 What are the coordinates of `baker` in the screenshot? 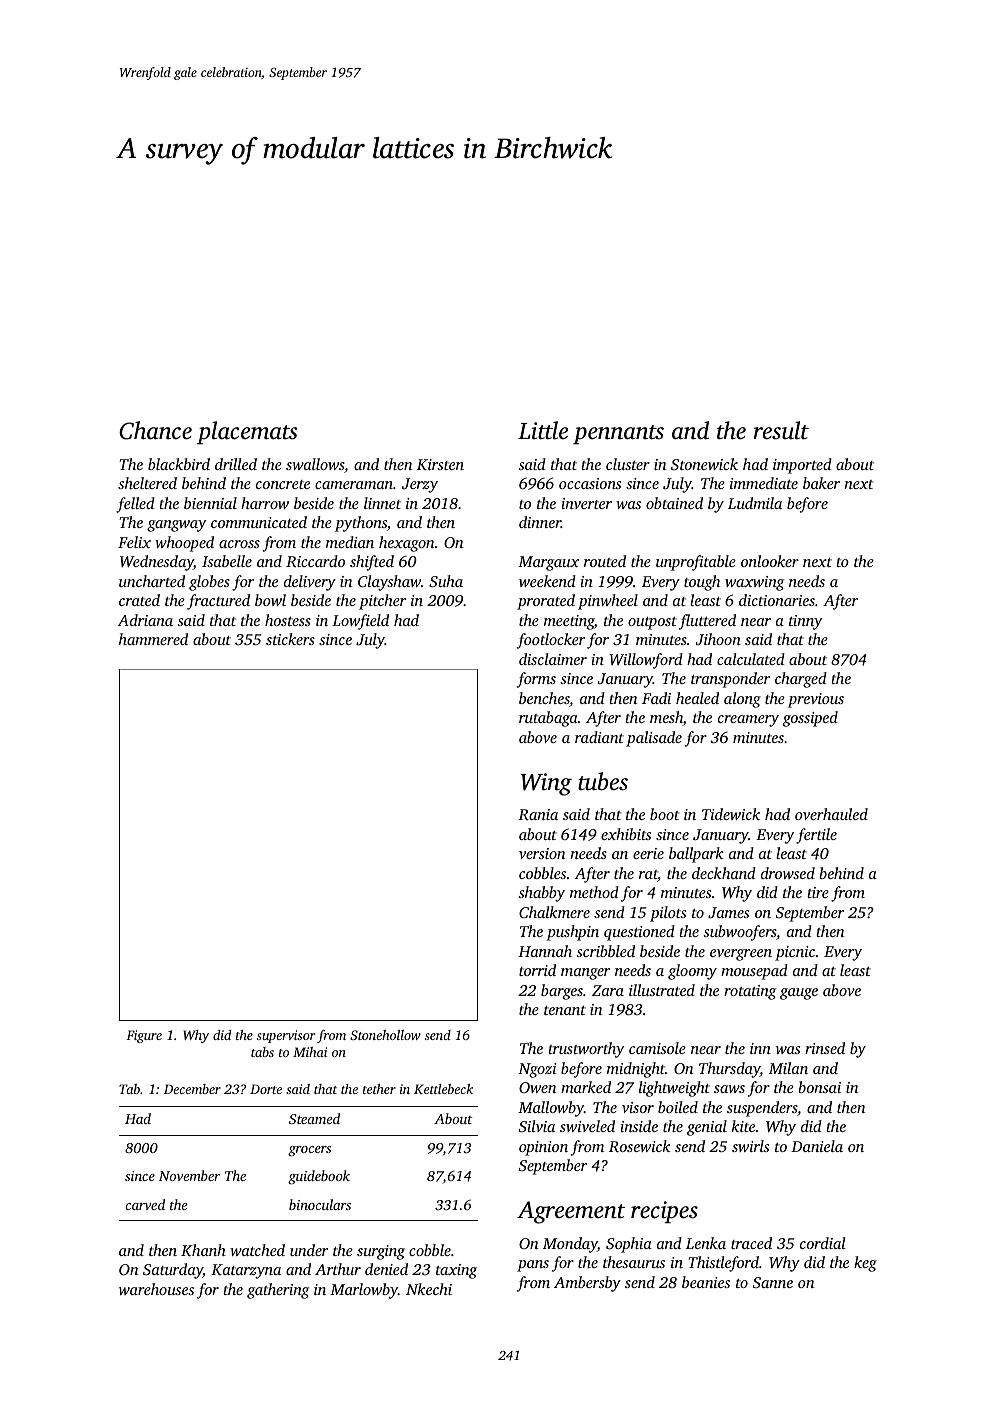 It's located at (821, 483).
